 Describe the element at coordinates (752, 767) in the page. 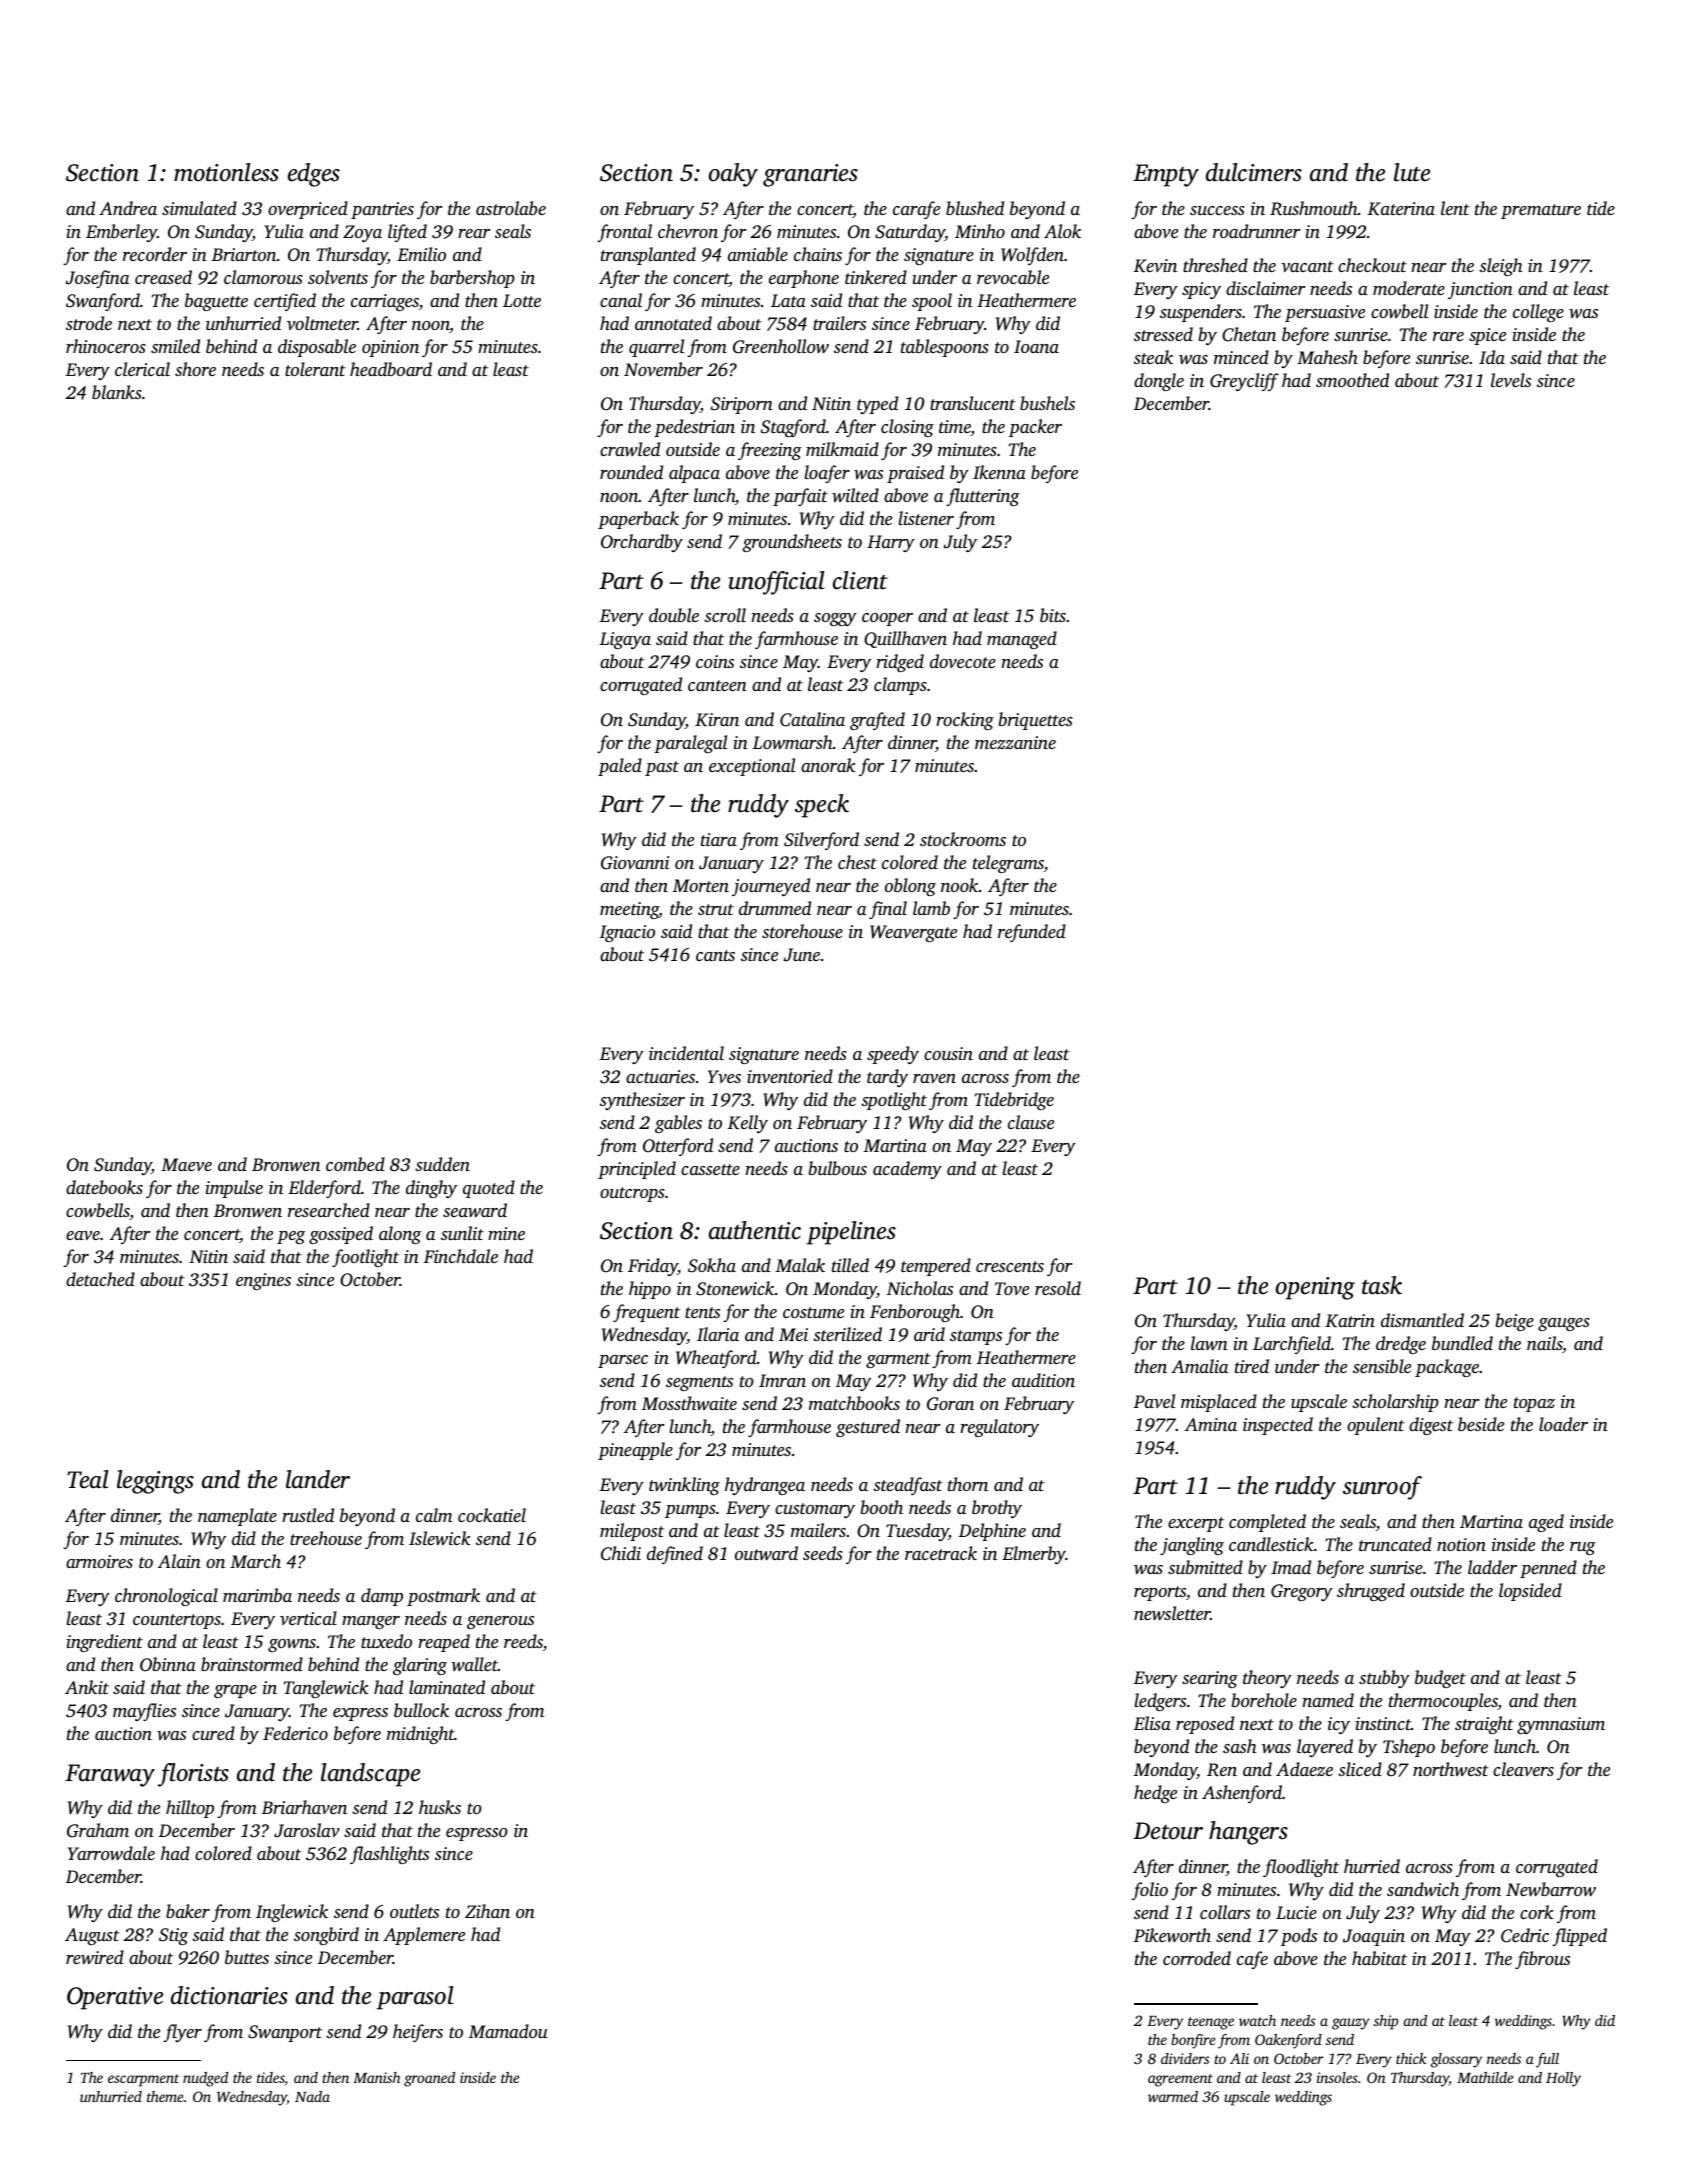

I see `exceptional` at that location.
